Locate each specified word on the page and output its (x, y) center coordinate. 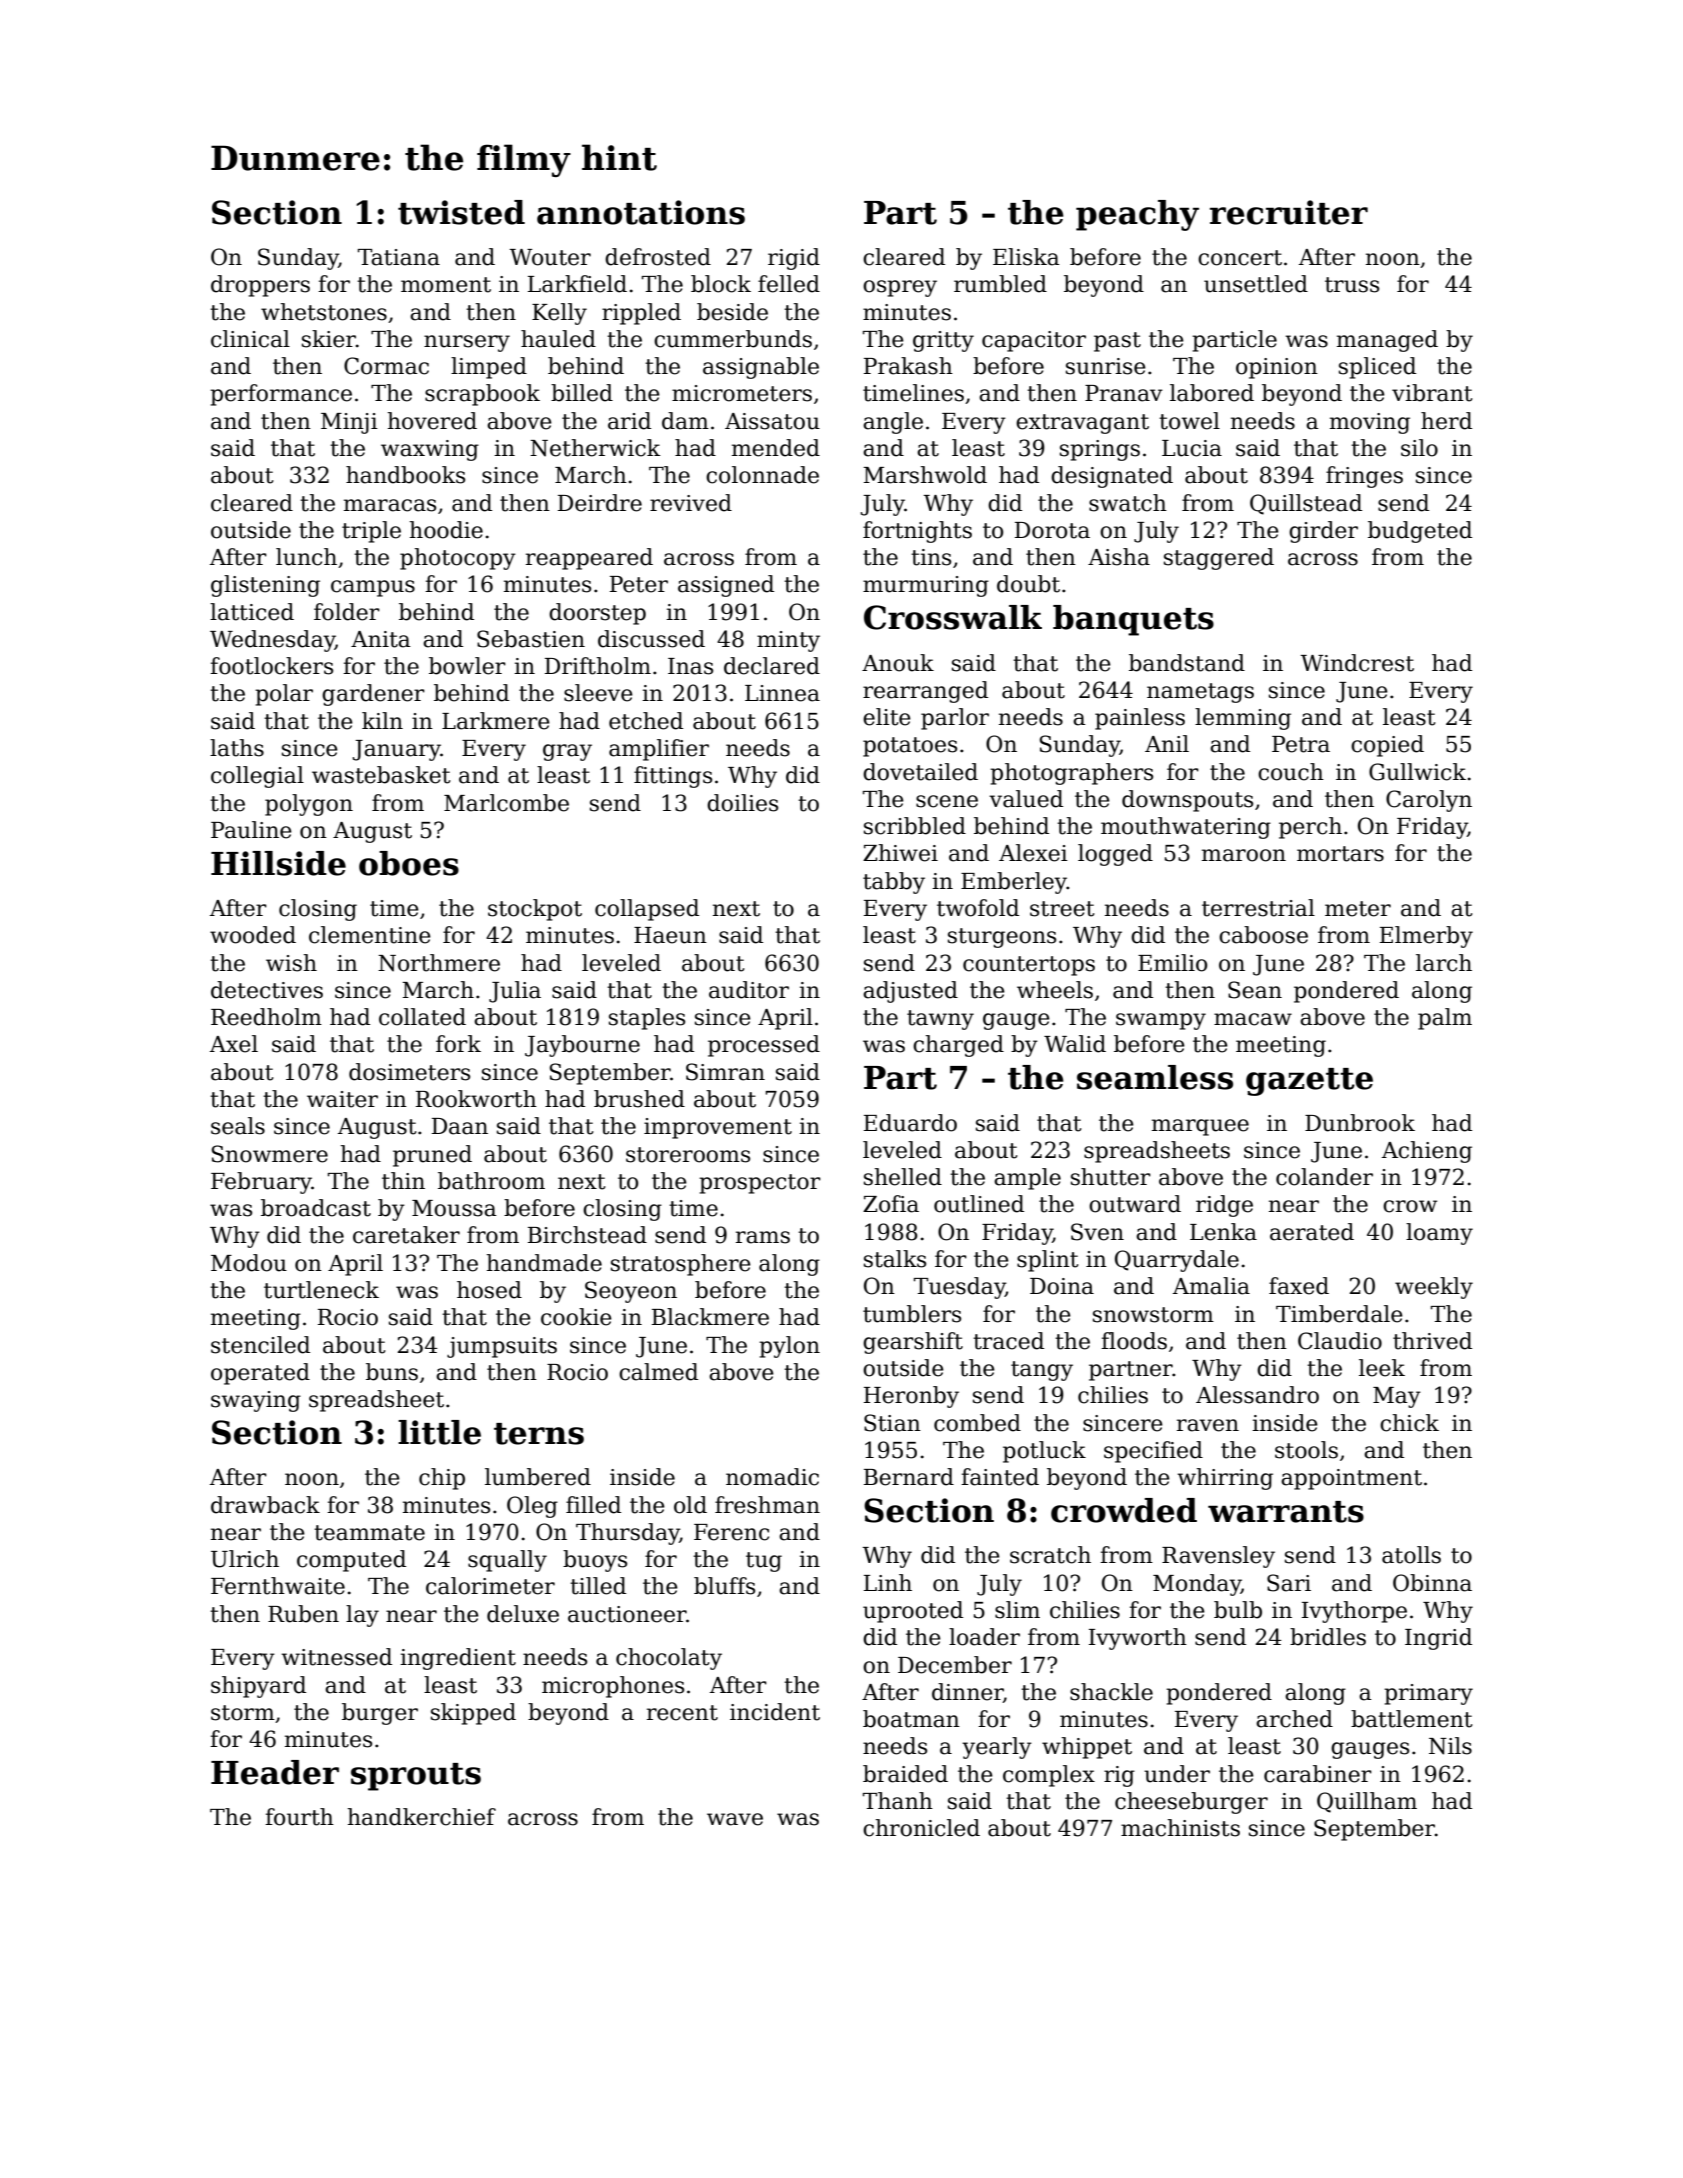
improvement (718, 1128)
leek (1382, 1368)
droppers (260, 286)
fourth (299, 1817)
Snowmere (270, 1154)
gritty (943, 341)
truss (1352, 285)
